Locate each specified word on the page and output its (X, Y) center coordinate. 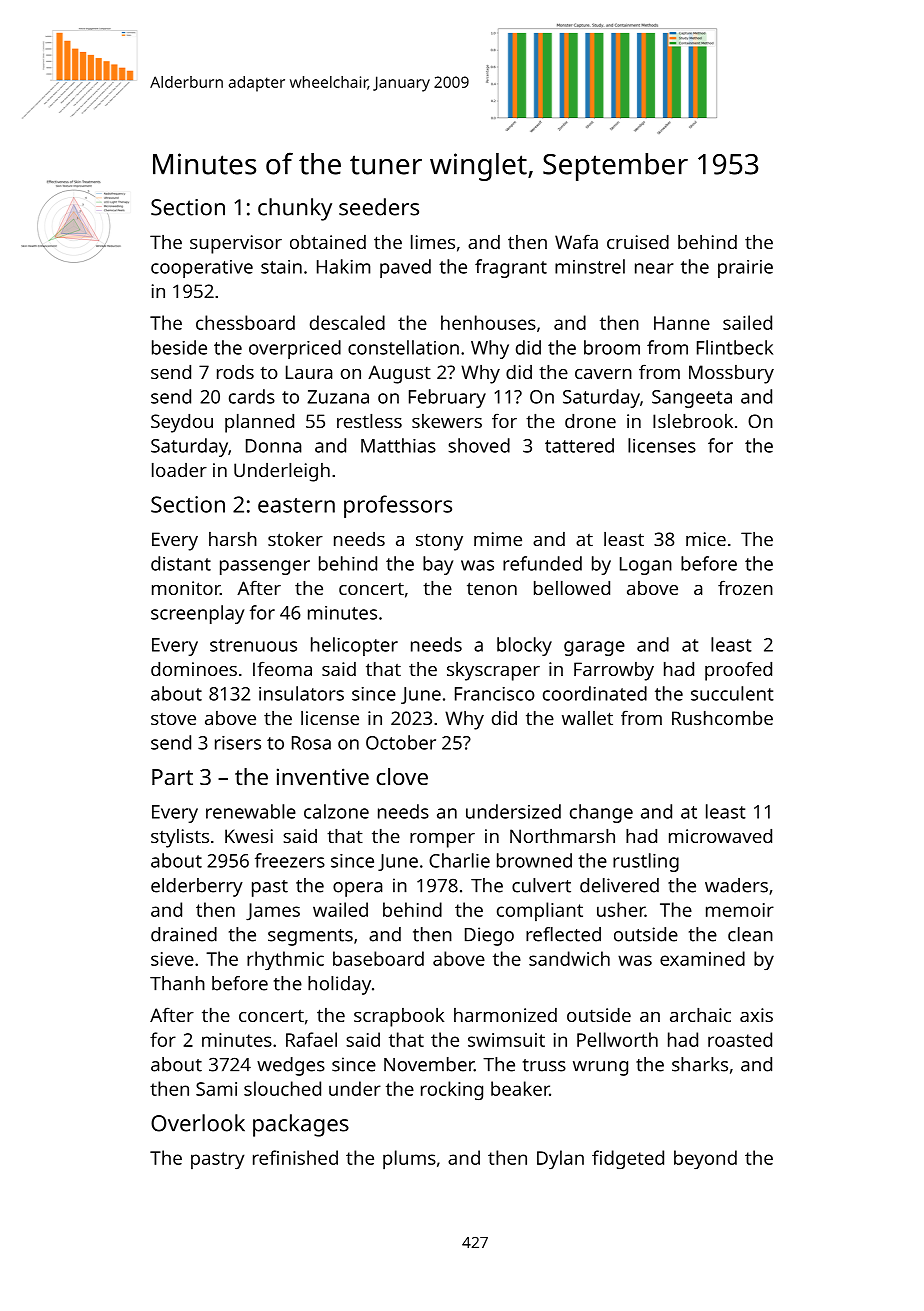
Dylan (560, 1159)
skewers (447, 421)
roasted (740, 1039)
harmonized (505, 1015)
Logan (646, 566)
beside (179, 347)
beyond (705, 1159)
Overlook (198, 1123)
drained (184, 934)
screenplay (197, 614)
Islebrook (693, 421)
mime (498, 539)
